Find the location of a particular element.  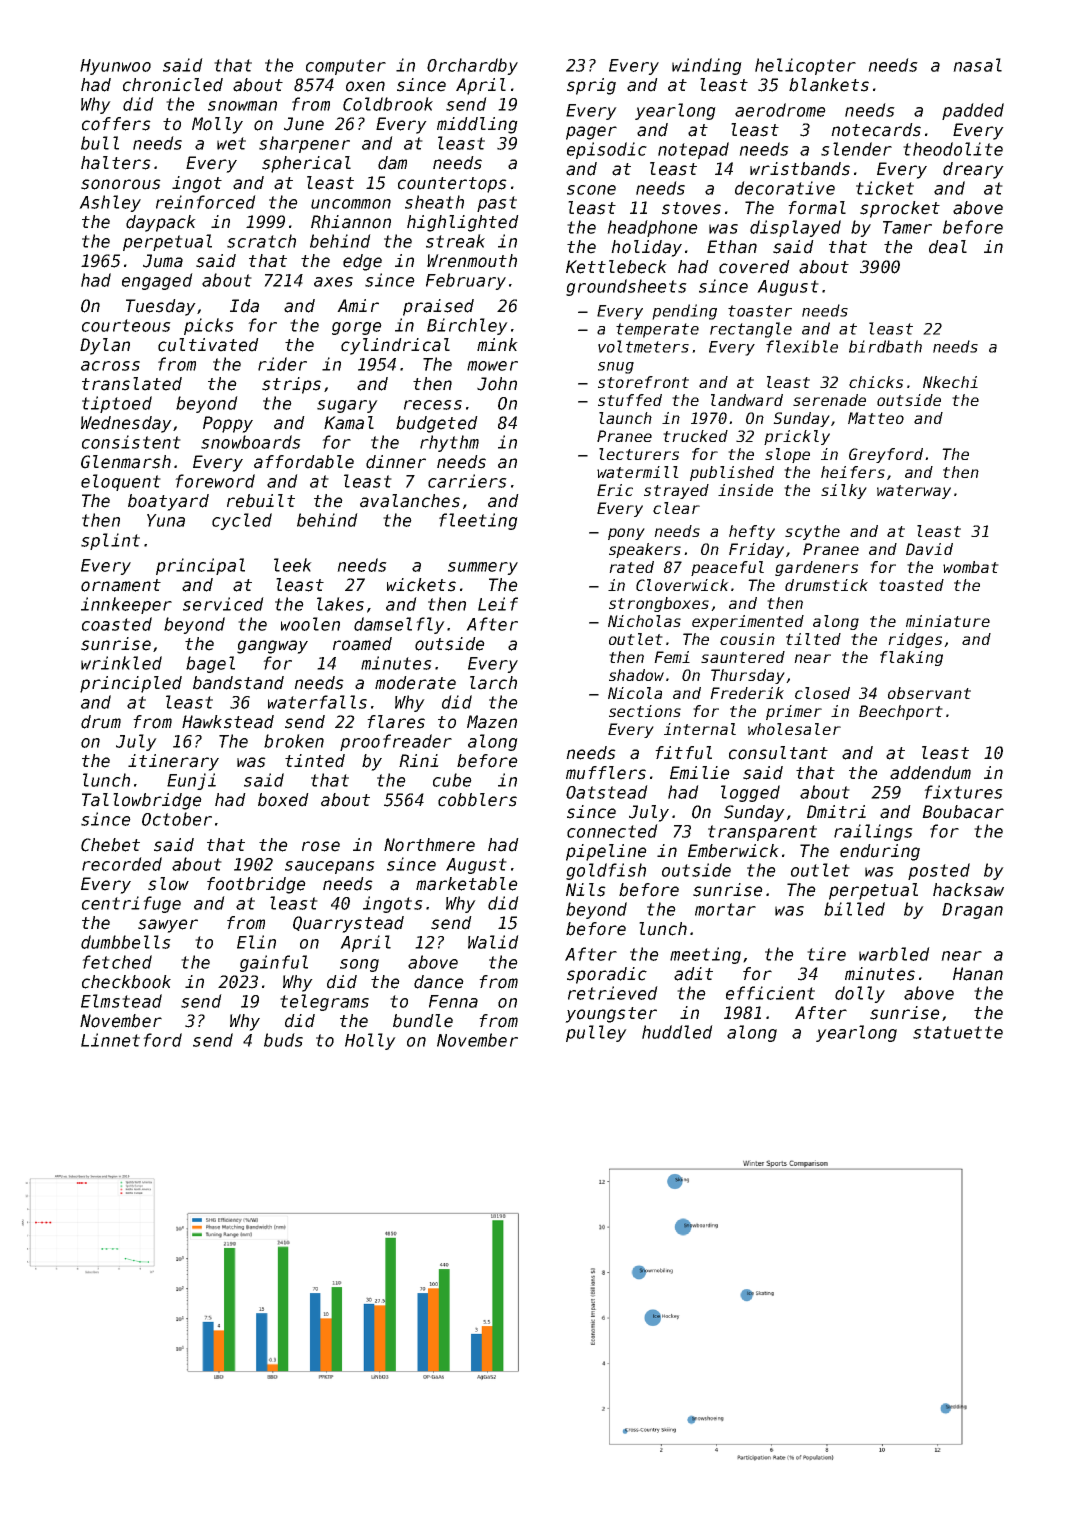

bandstand is located at coordinates (238, 683).
